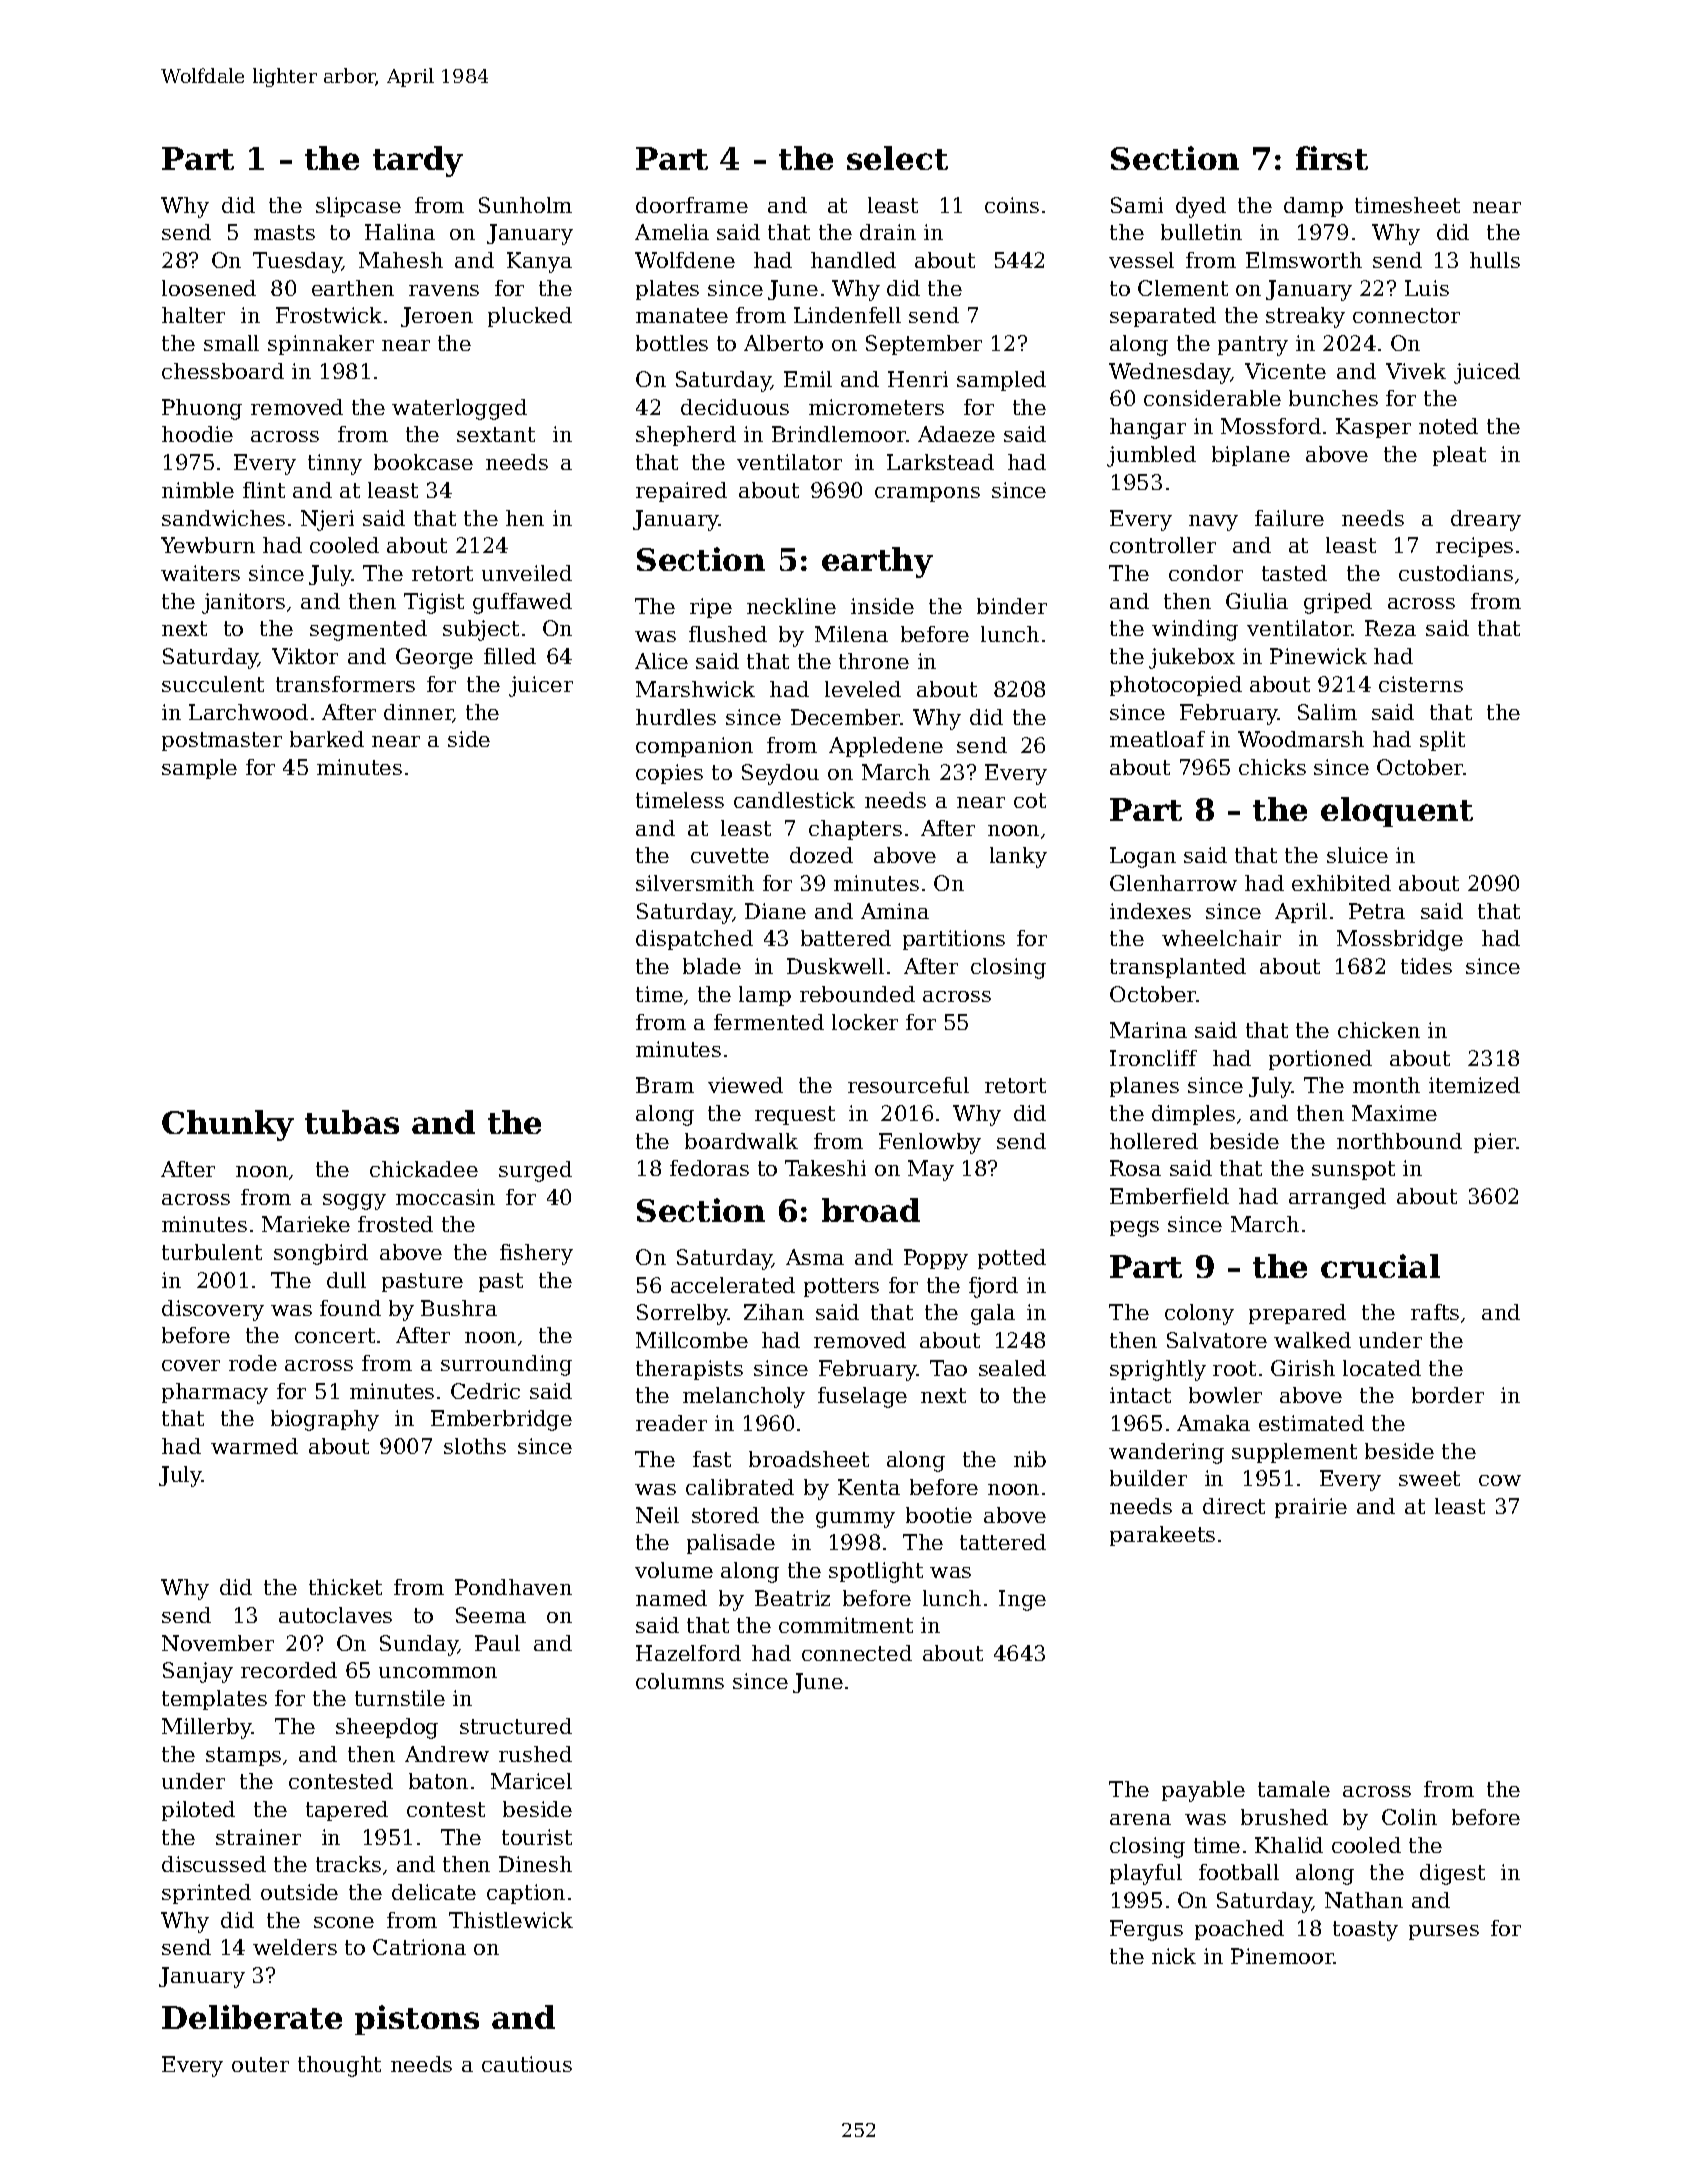 This screenshot has height=2178, width=1683. I want to click on spotlight, so click(876, 1572).
